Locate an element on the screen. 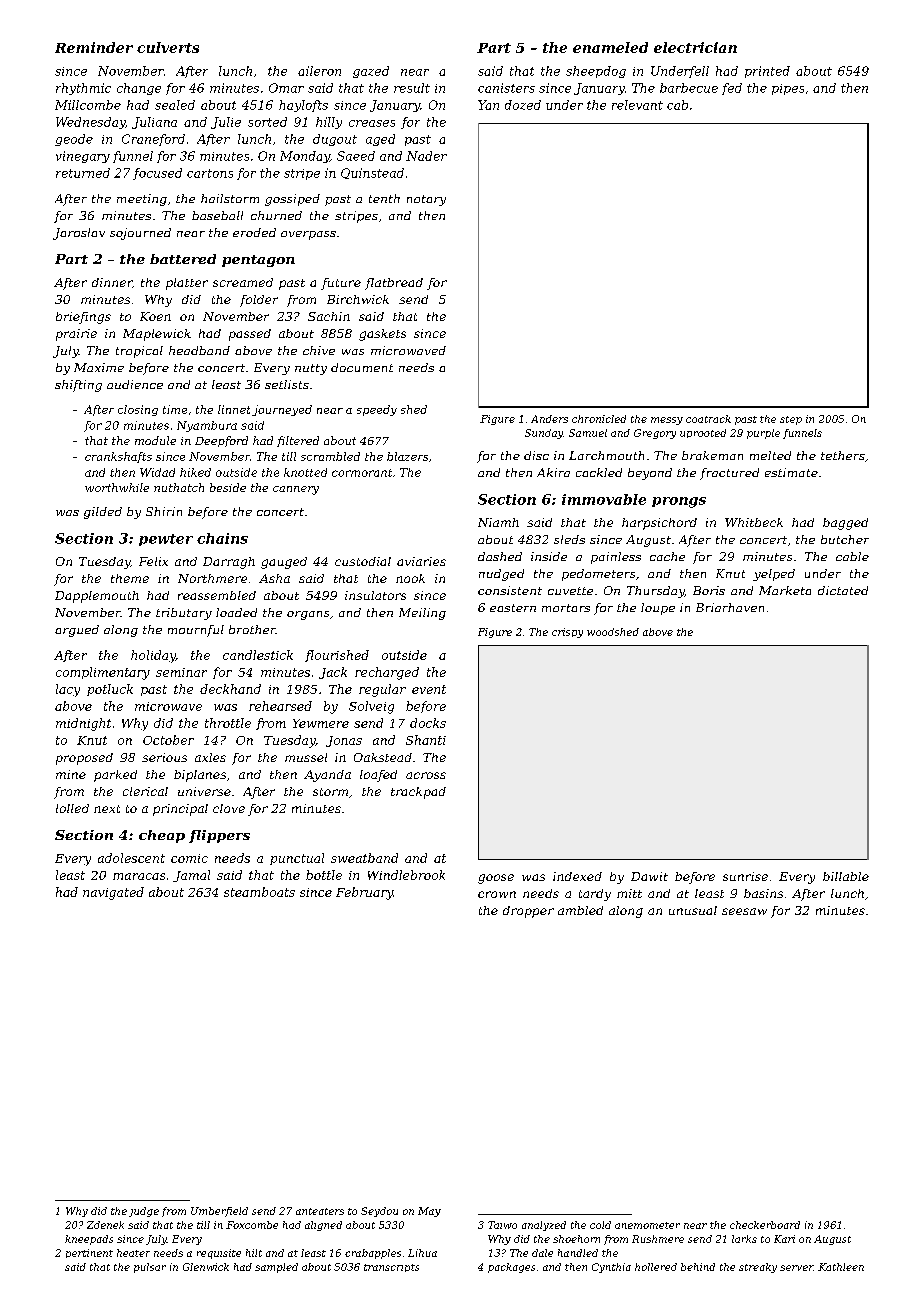 The image size is (924, 1308). beyond is located at coordinates (650, 474).
